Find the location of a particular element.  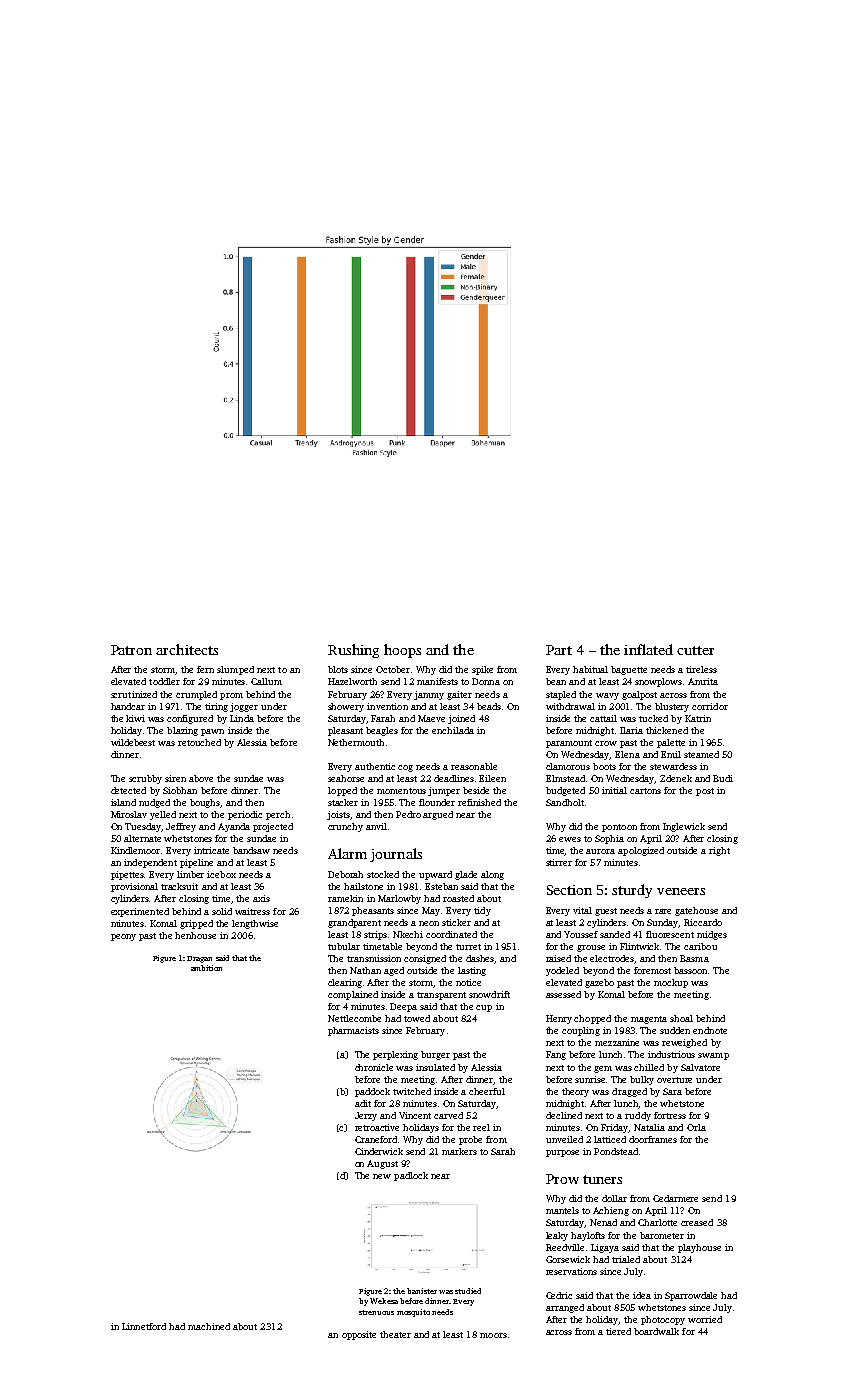

corridor is located at coordinates (710, 706).
